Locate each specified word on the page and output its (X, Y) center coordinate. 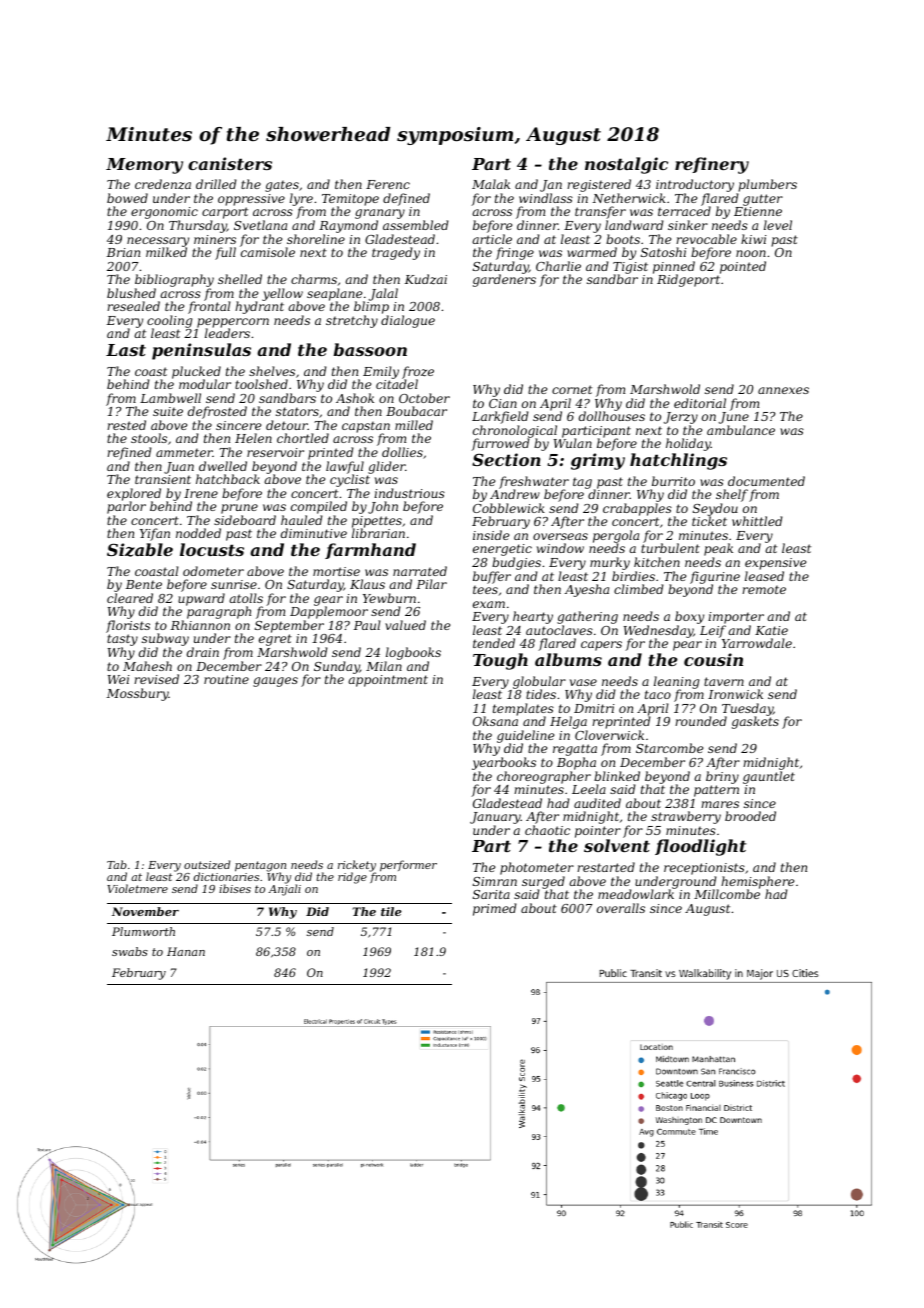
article (492, 239)
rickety (357, 866)
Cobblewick (509, 508)
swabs (130, 951)
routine (226, 679)
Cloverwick (609, 735)
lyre (301, 200)
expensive (775, 564)
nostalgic (626, 165)
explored (134, 495)
